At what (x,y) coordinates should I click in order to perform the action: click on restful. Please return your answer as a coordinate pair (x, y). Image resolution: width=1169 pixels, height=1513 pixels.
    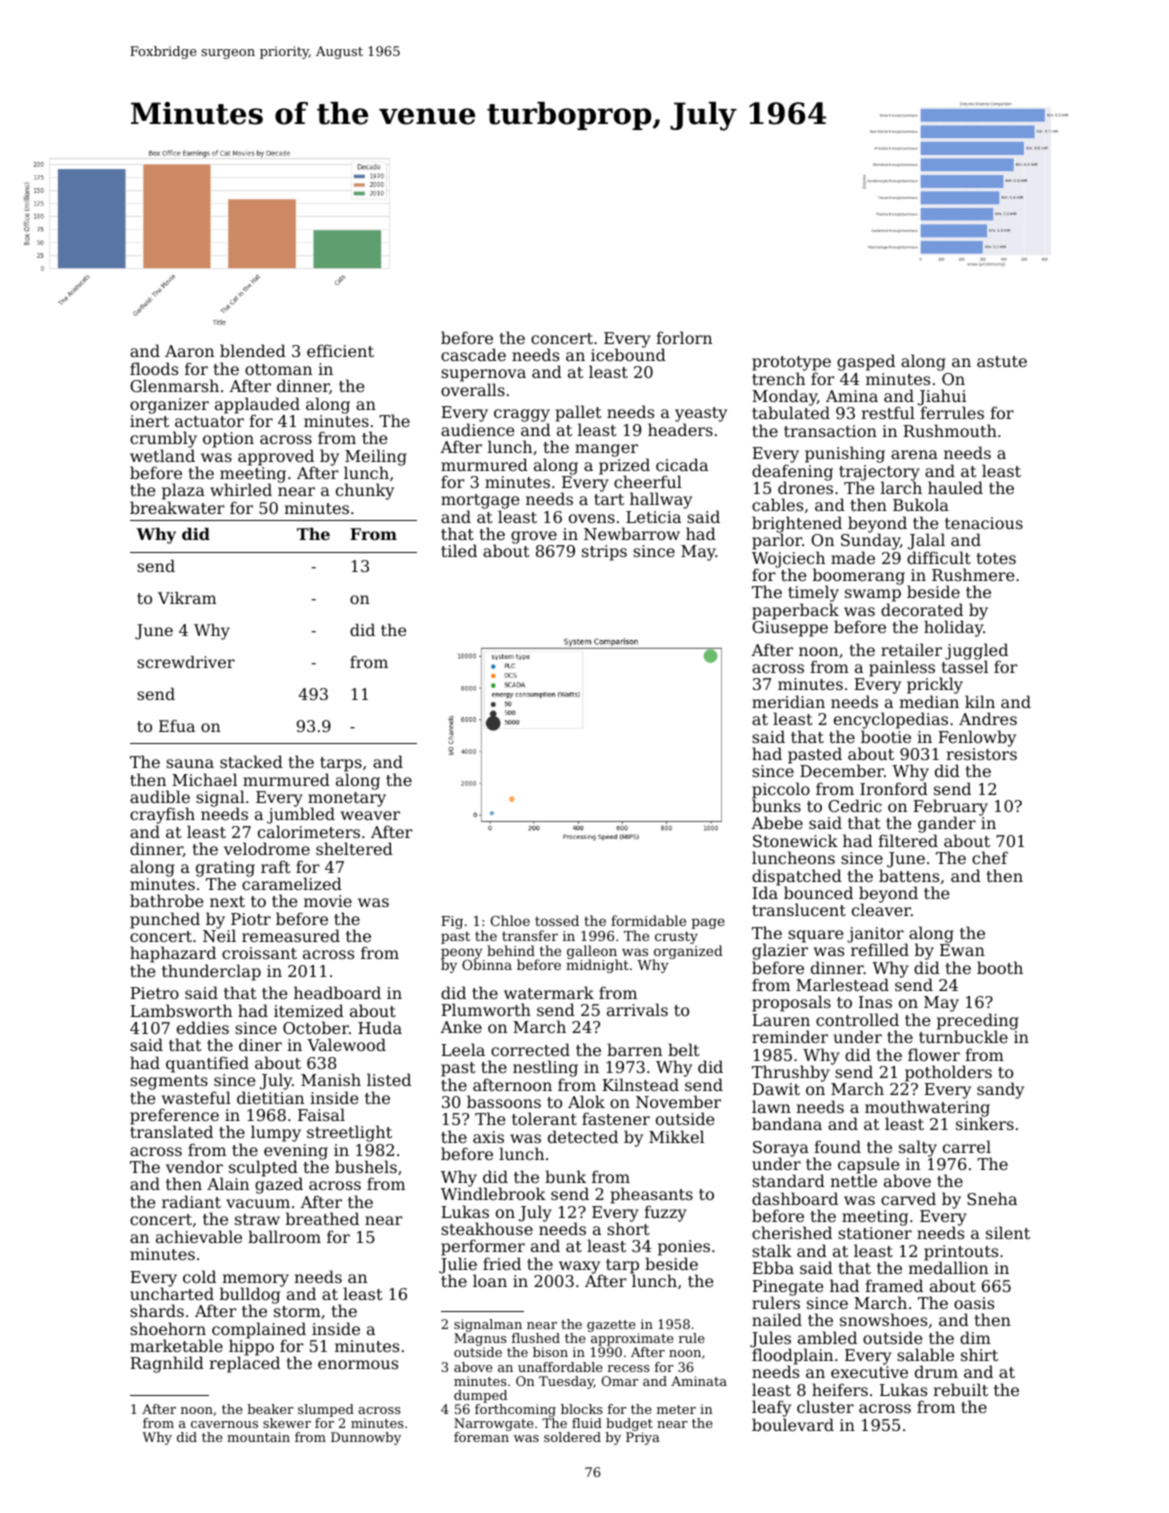
    Looking at the image, I should click on (888, 412).
